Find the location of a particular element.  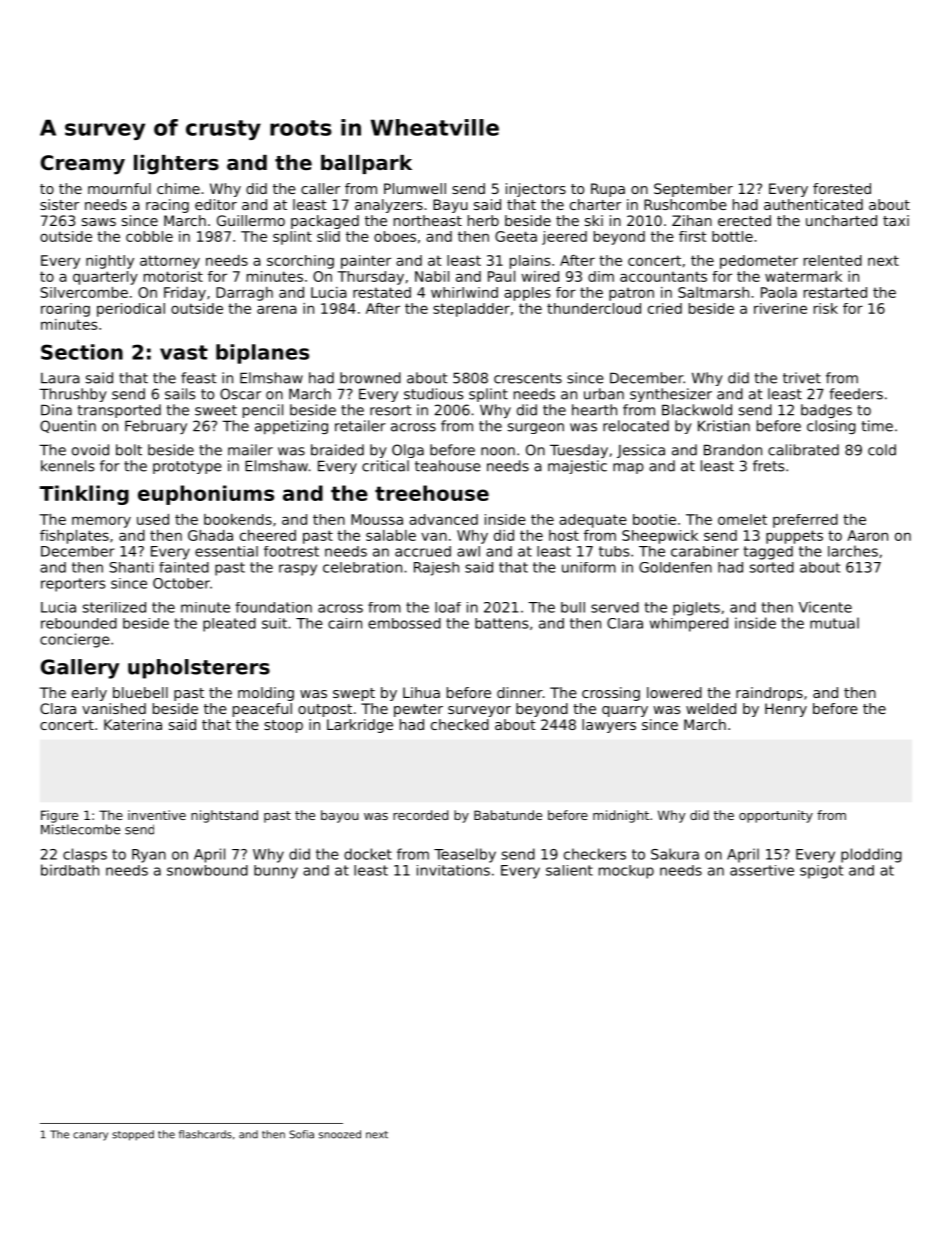

Sofia is located at coordinates (301, 1134).
